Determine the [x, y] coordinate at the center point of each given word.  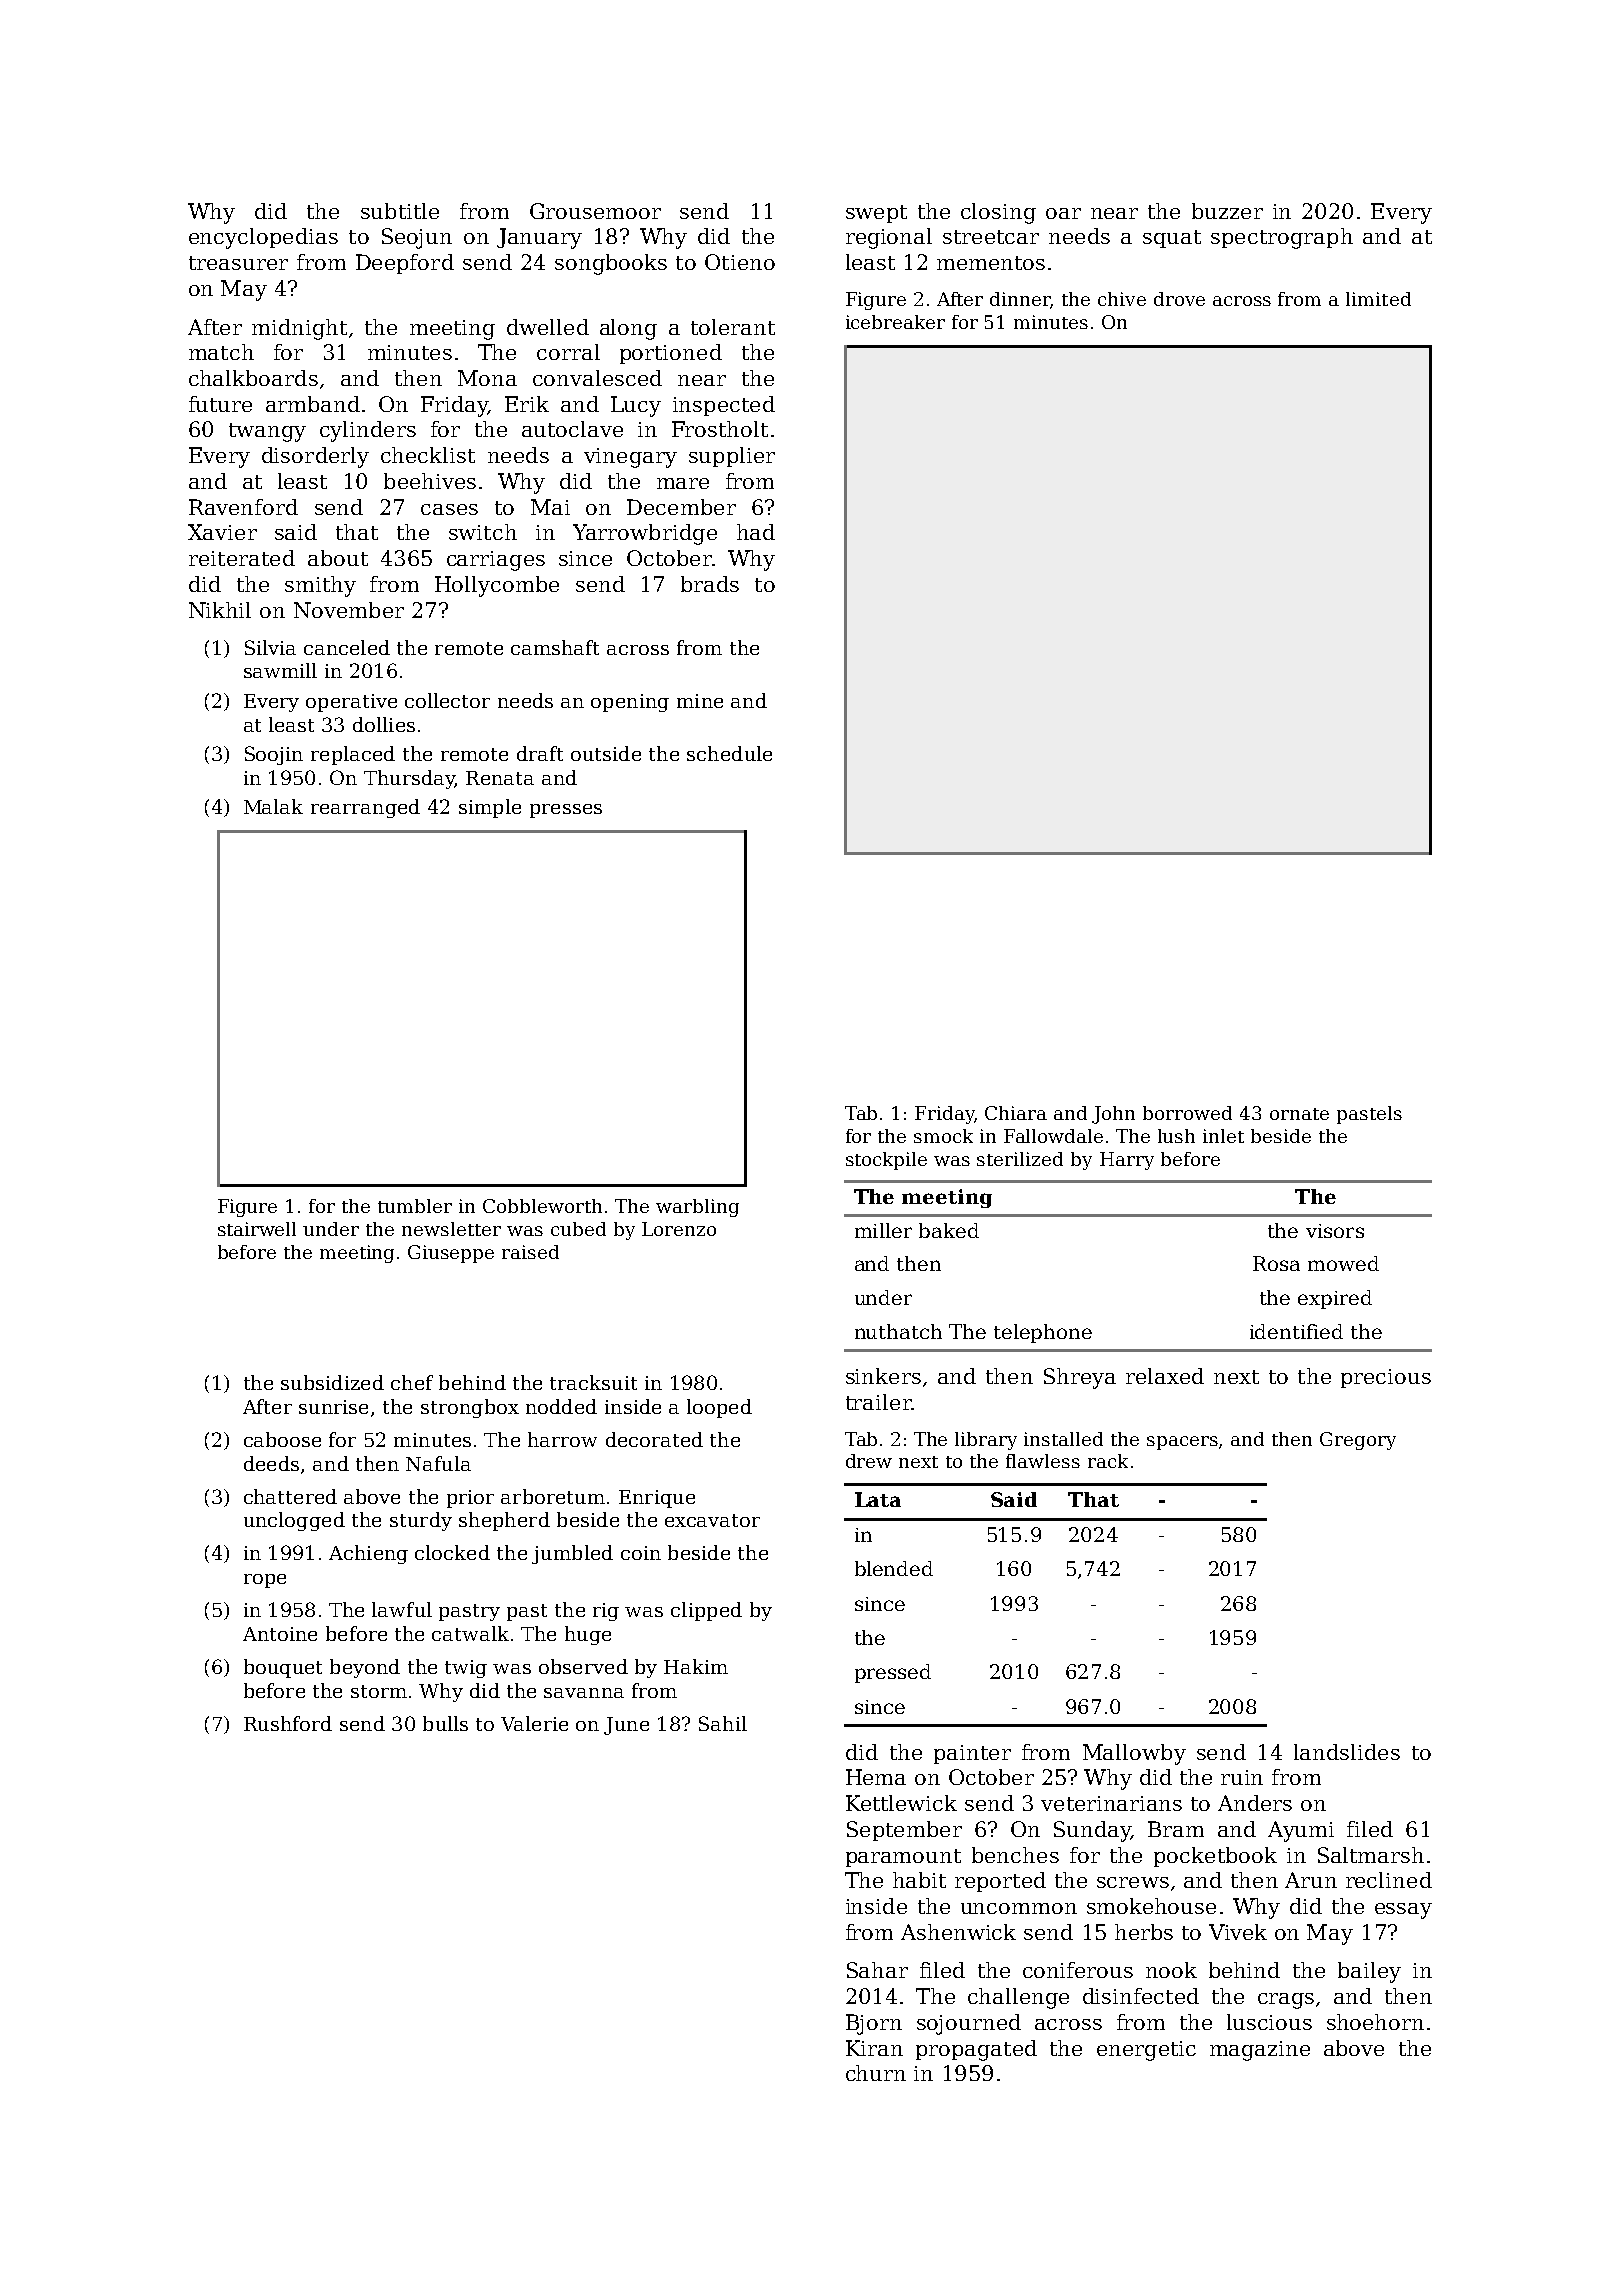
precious [1386, 1378]
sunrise [333, 1407]
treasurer [238, 263]
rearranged [365, 808]
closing [998, 213]
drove [1179, 299]
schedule [729, 753]
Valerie [534, 1723]
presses [566, 811]
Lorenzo [679, 1229]
